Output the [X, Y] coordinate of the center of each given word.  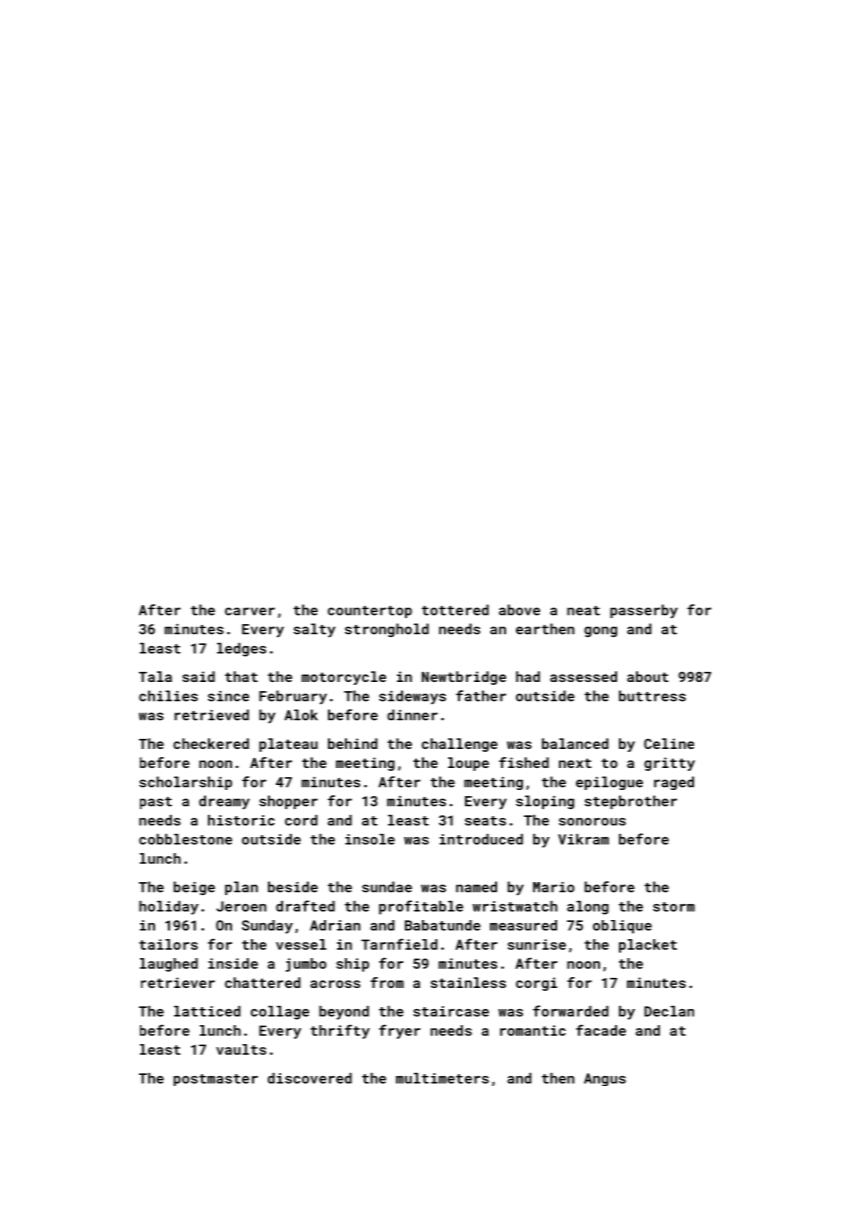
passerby [644, 611]
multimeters [442, 1078]
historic [241, 820]
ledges [241, 650]
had [528, 676]
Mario [554, 887]
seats [485, 821]
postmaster [216, 1080]
